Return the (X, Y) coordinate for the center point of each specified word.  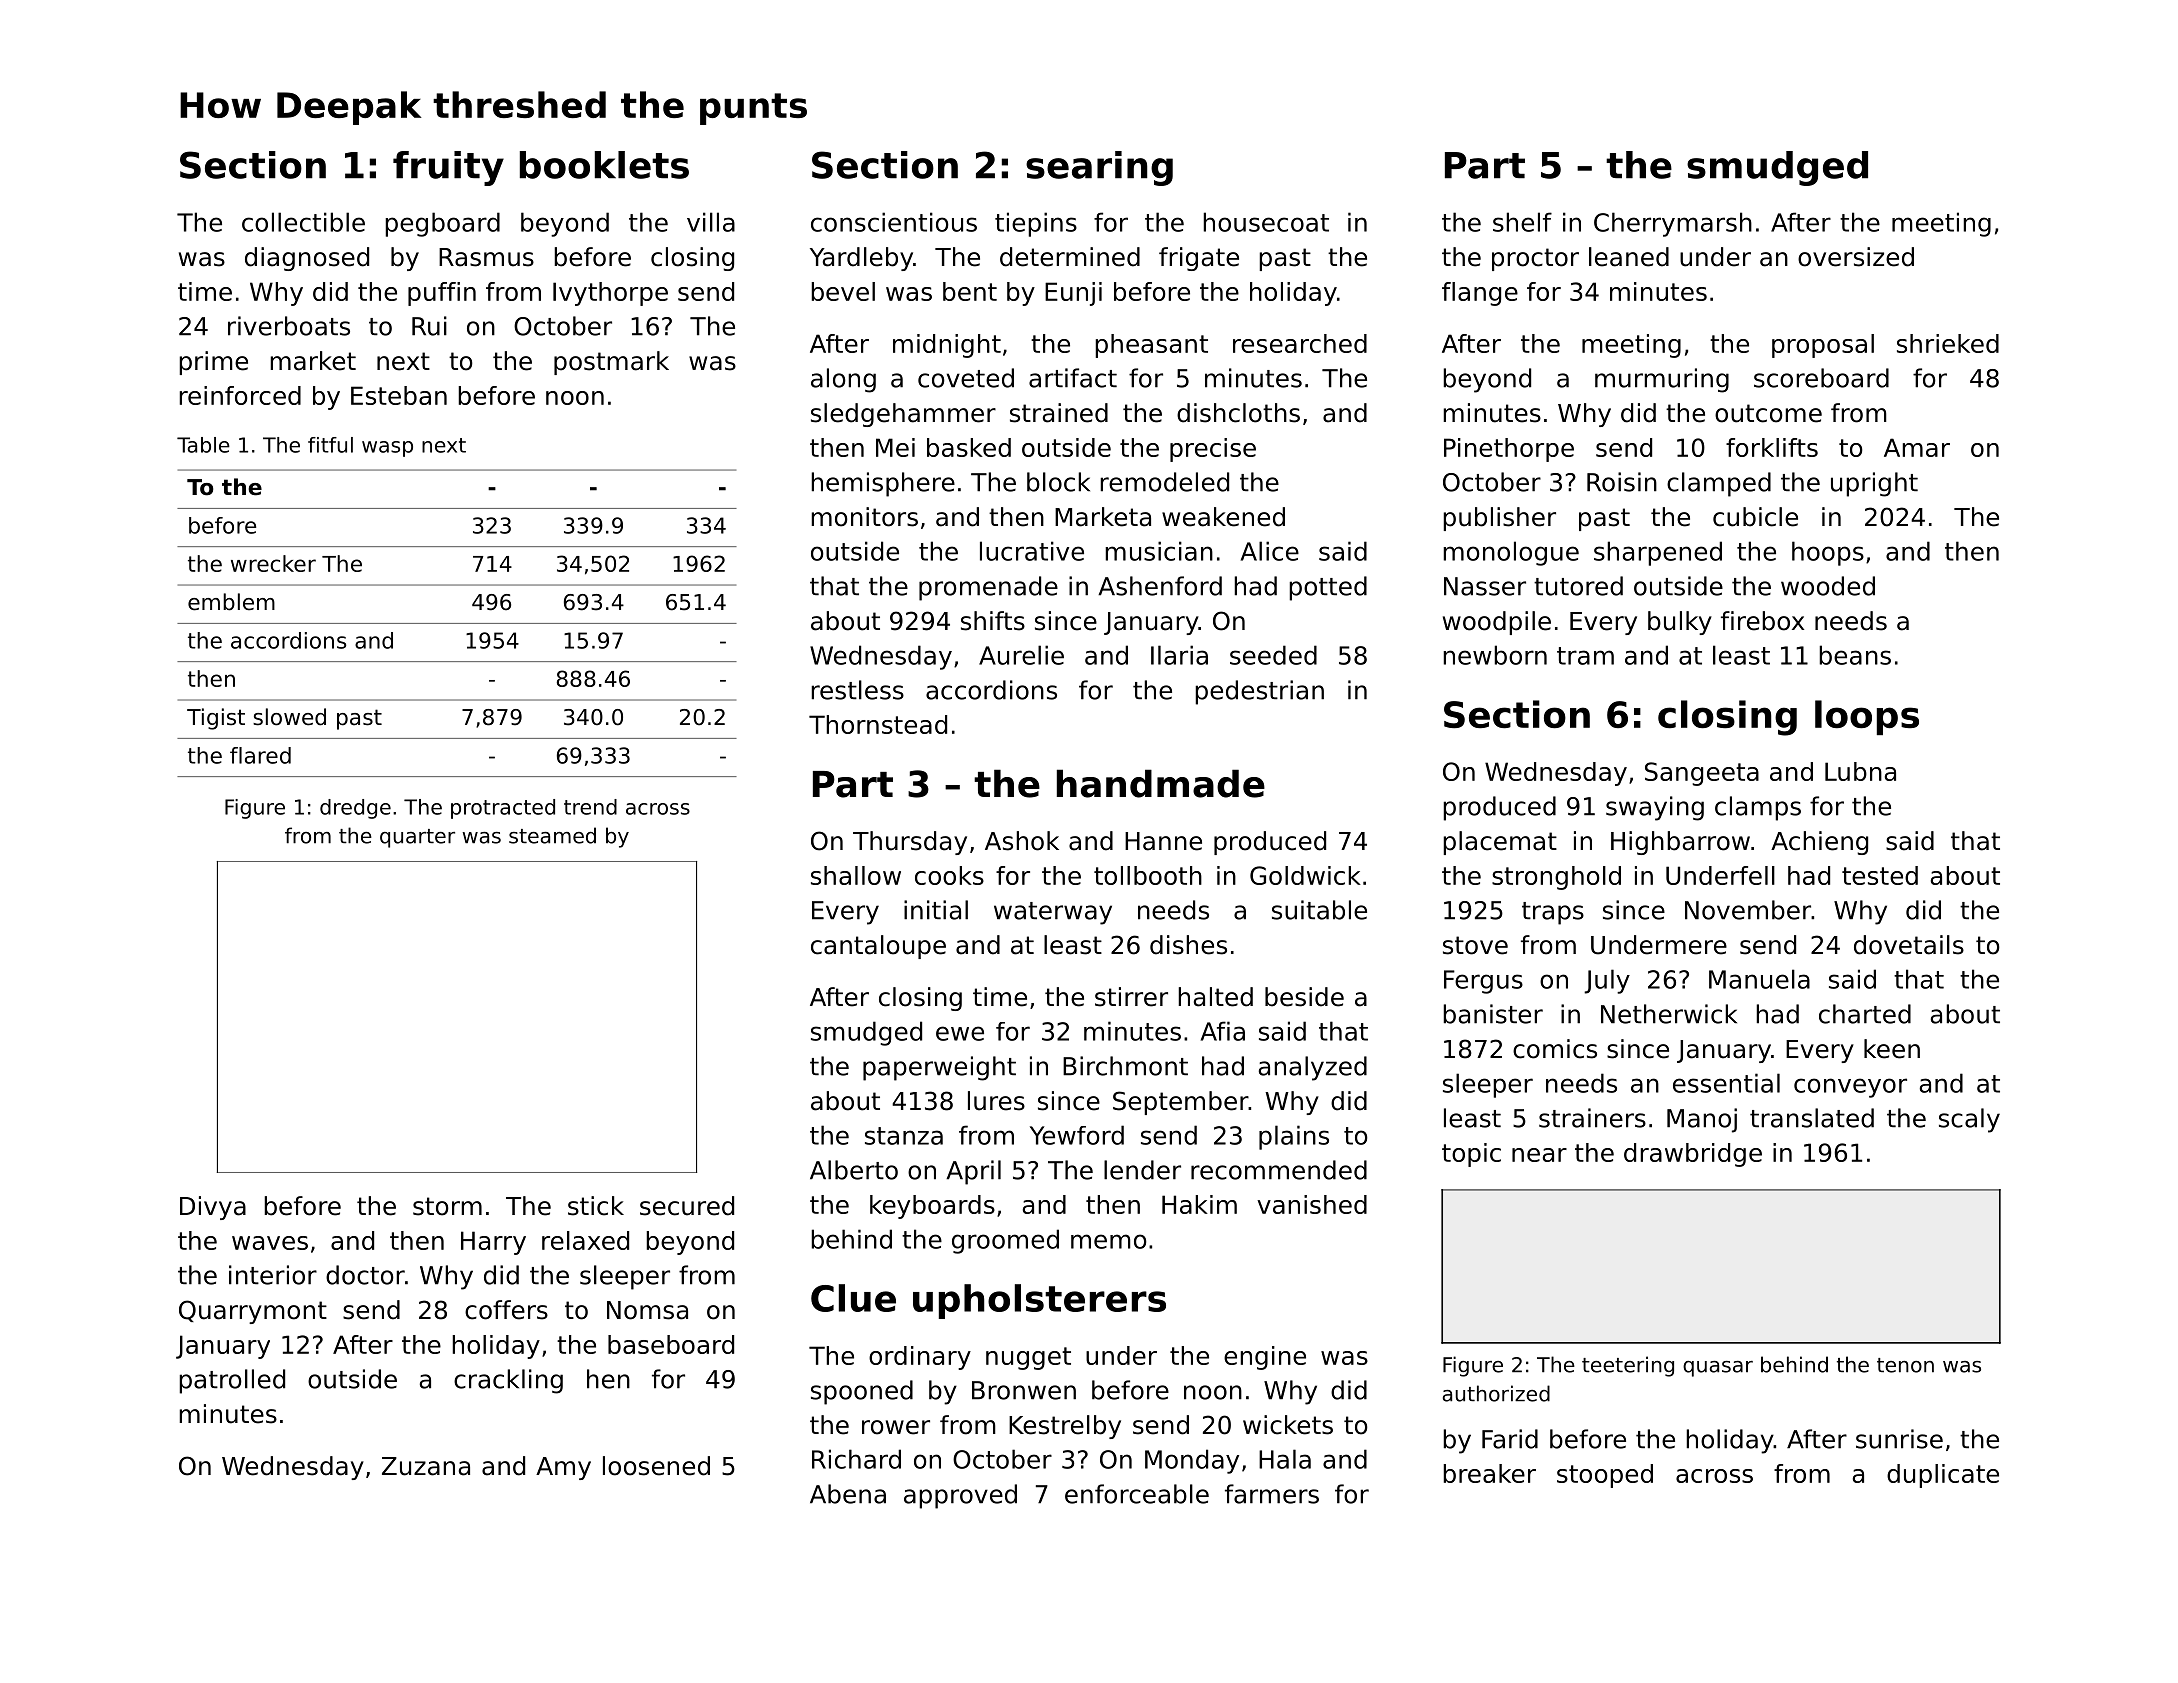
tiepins (1036, 224)
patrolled (232, 1381)
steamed (552, 835)
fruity (448, 168)
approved (960, 1496)
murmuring (1662, 380)
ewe (960, 1033)
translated (1812, 1118)
